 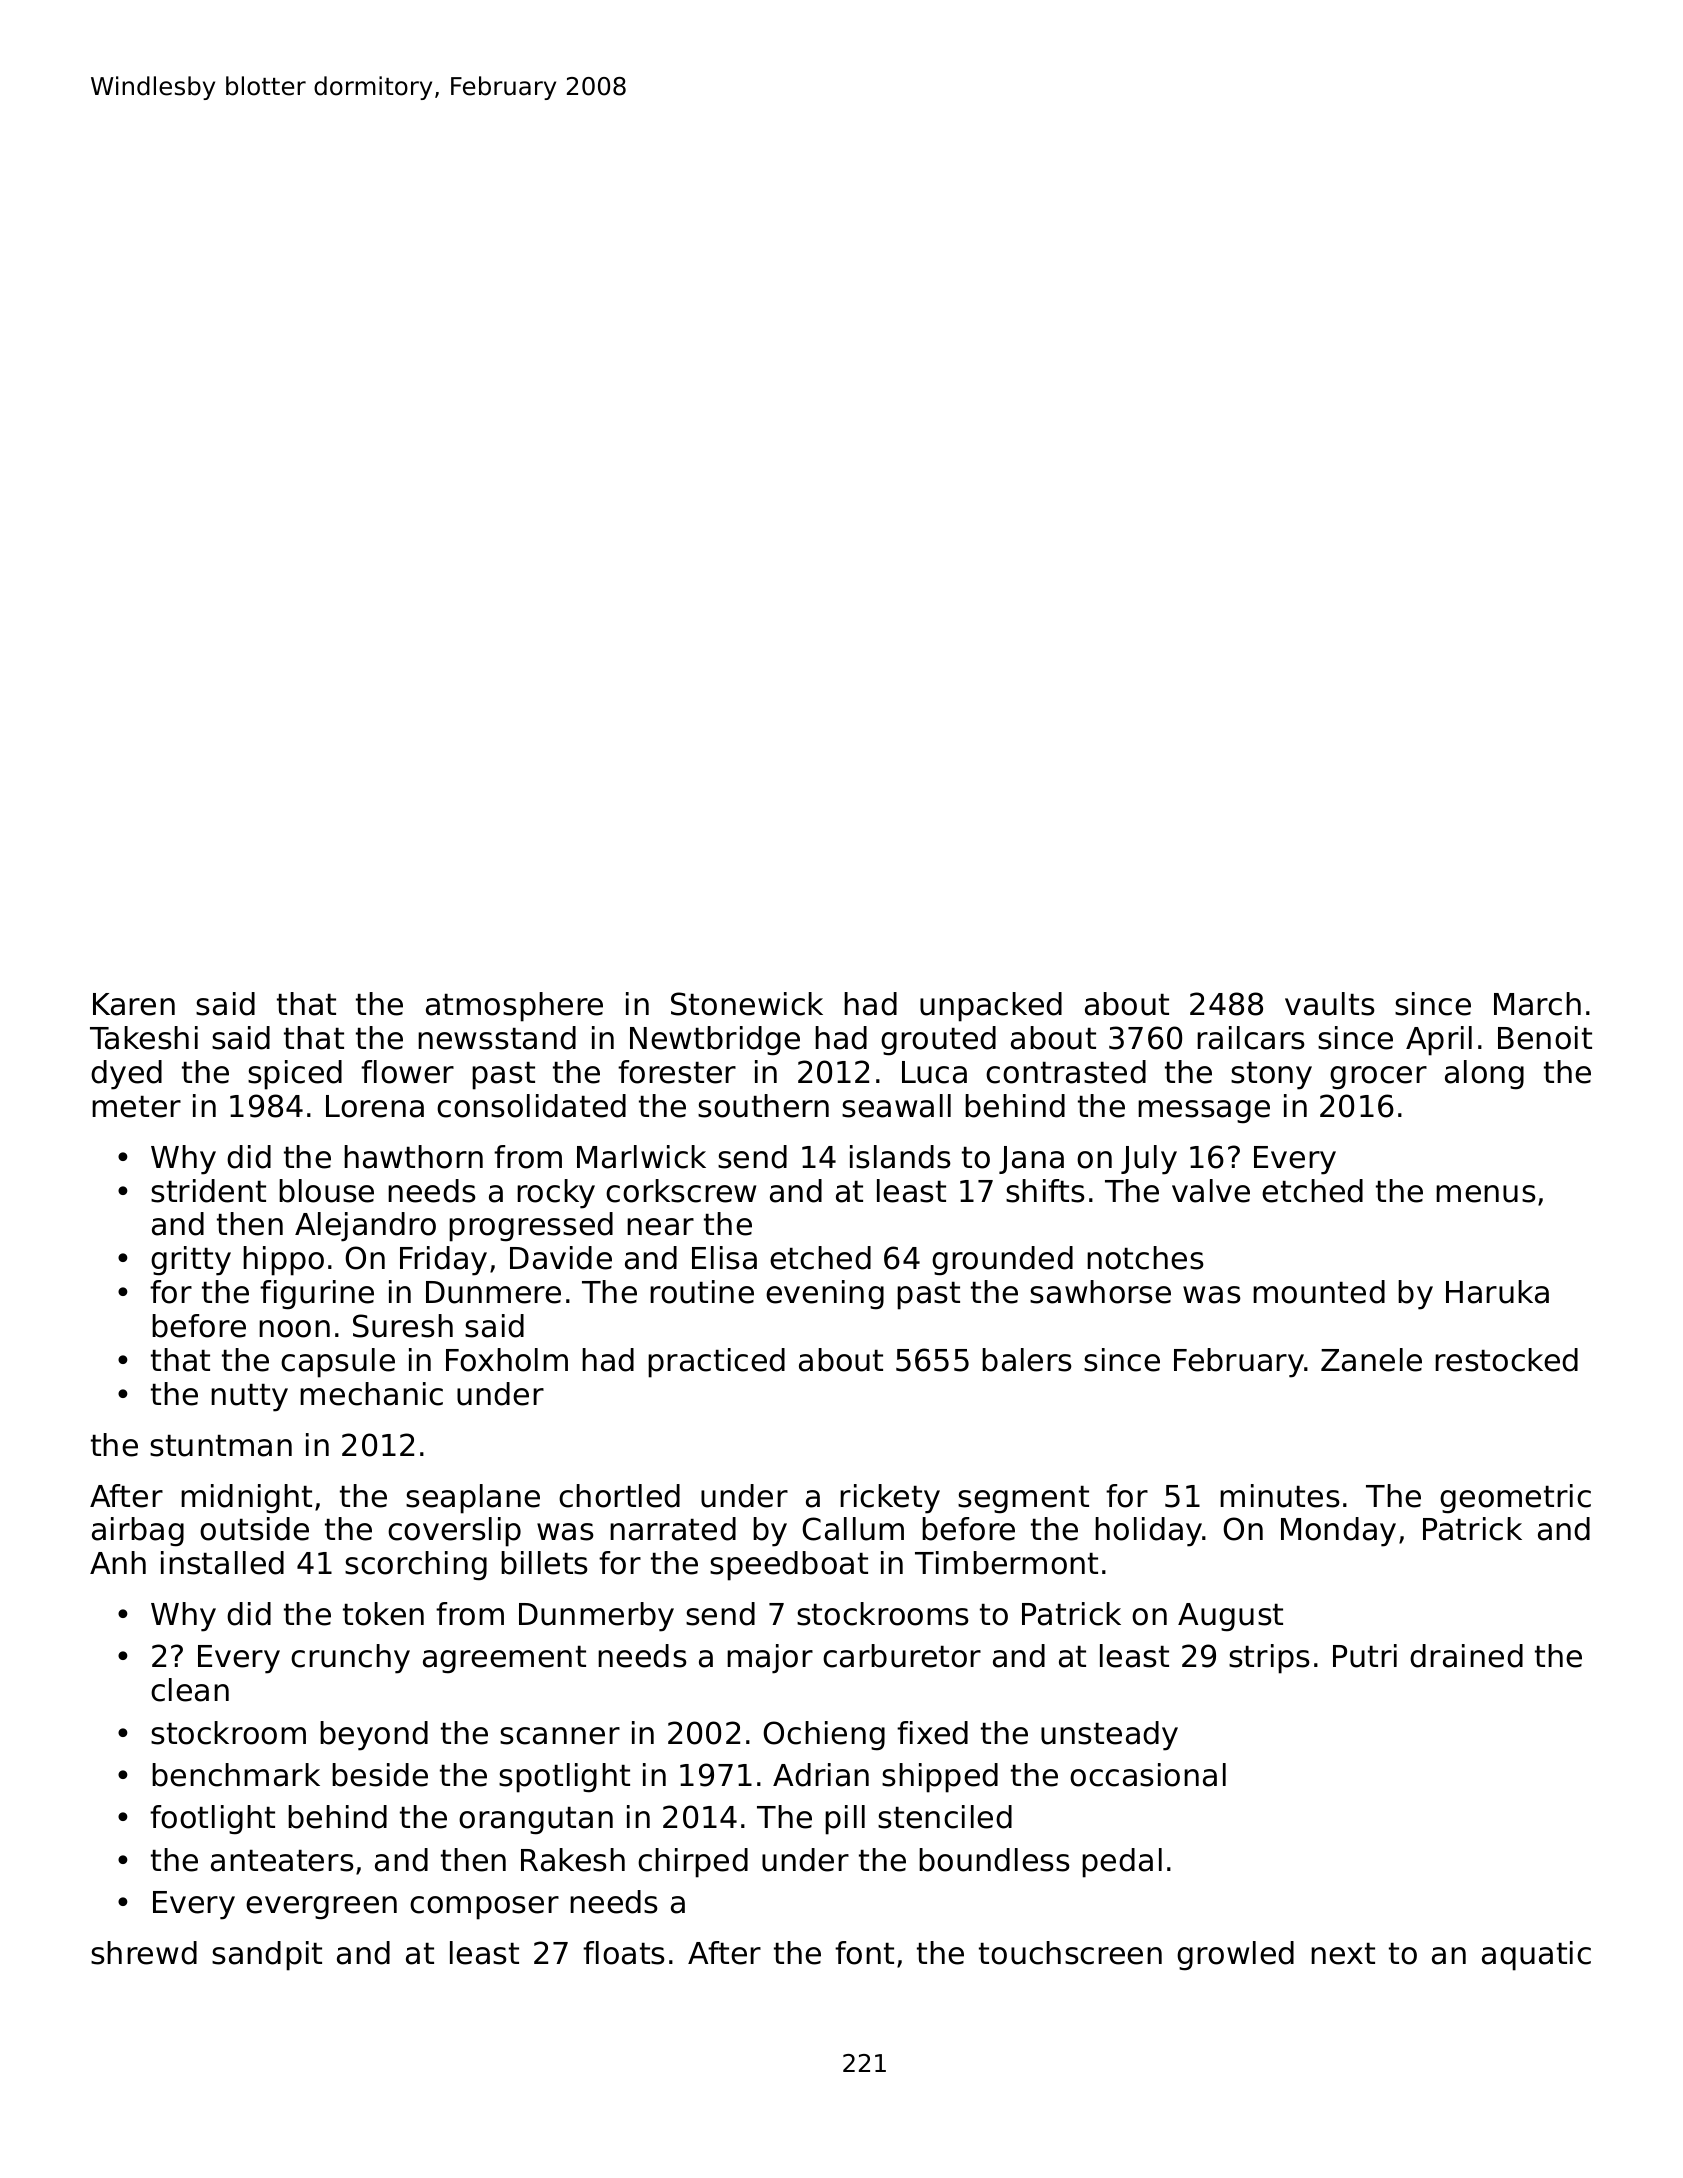 What do you see at coordinates (890, 1499) in the screenshot?
I see `rickety` at bounding box center [890, 1499].
